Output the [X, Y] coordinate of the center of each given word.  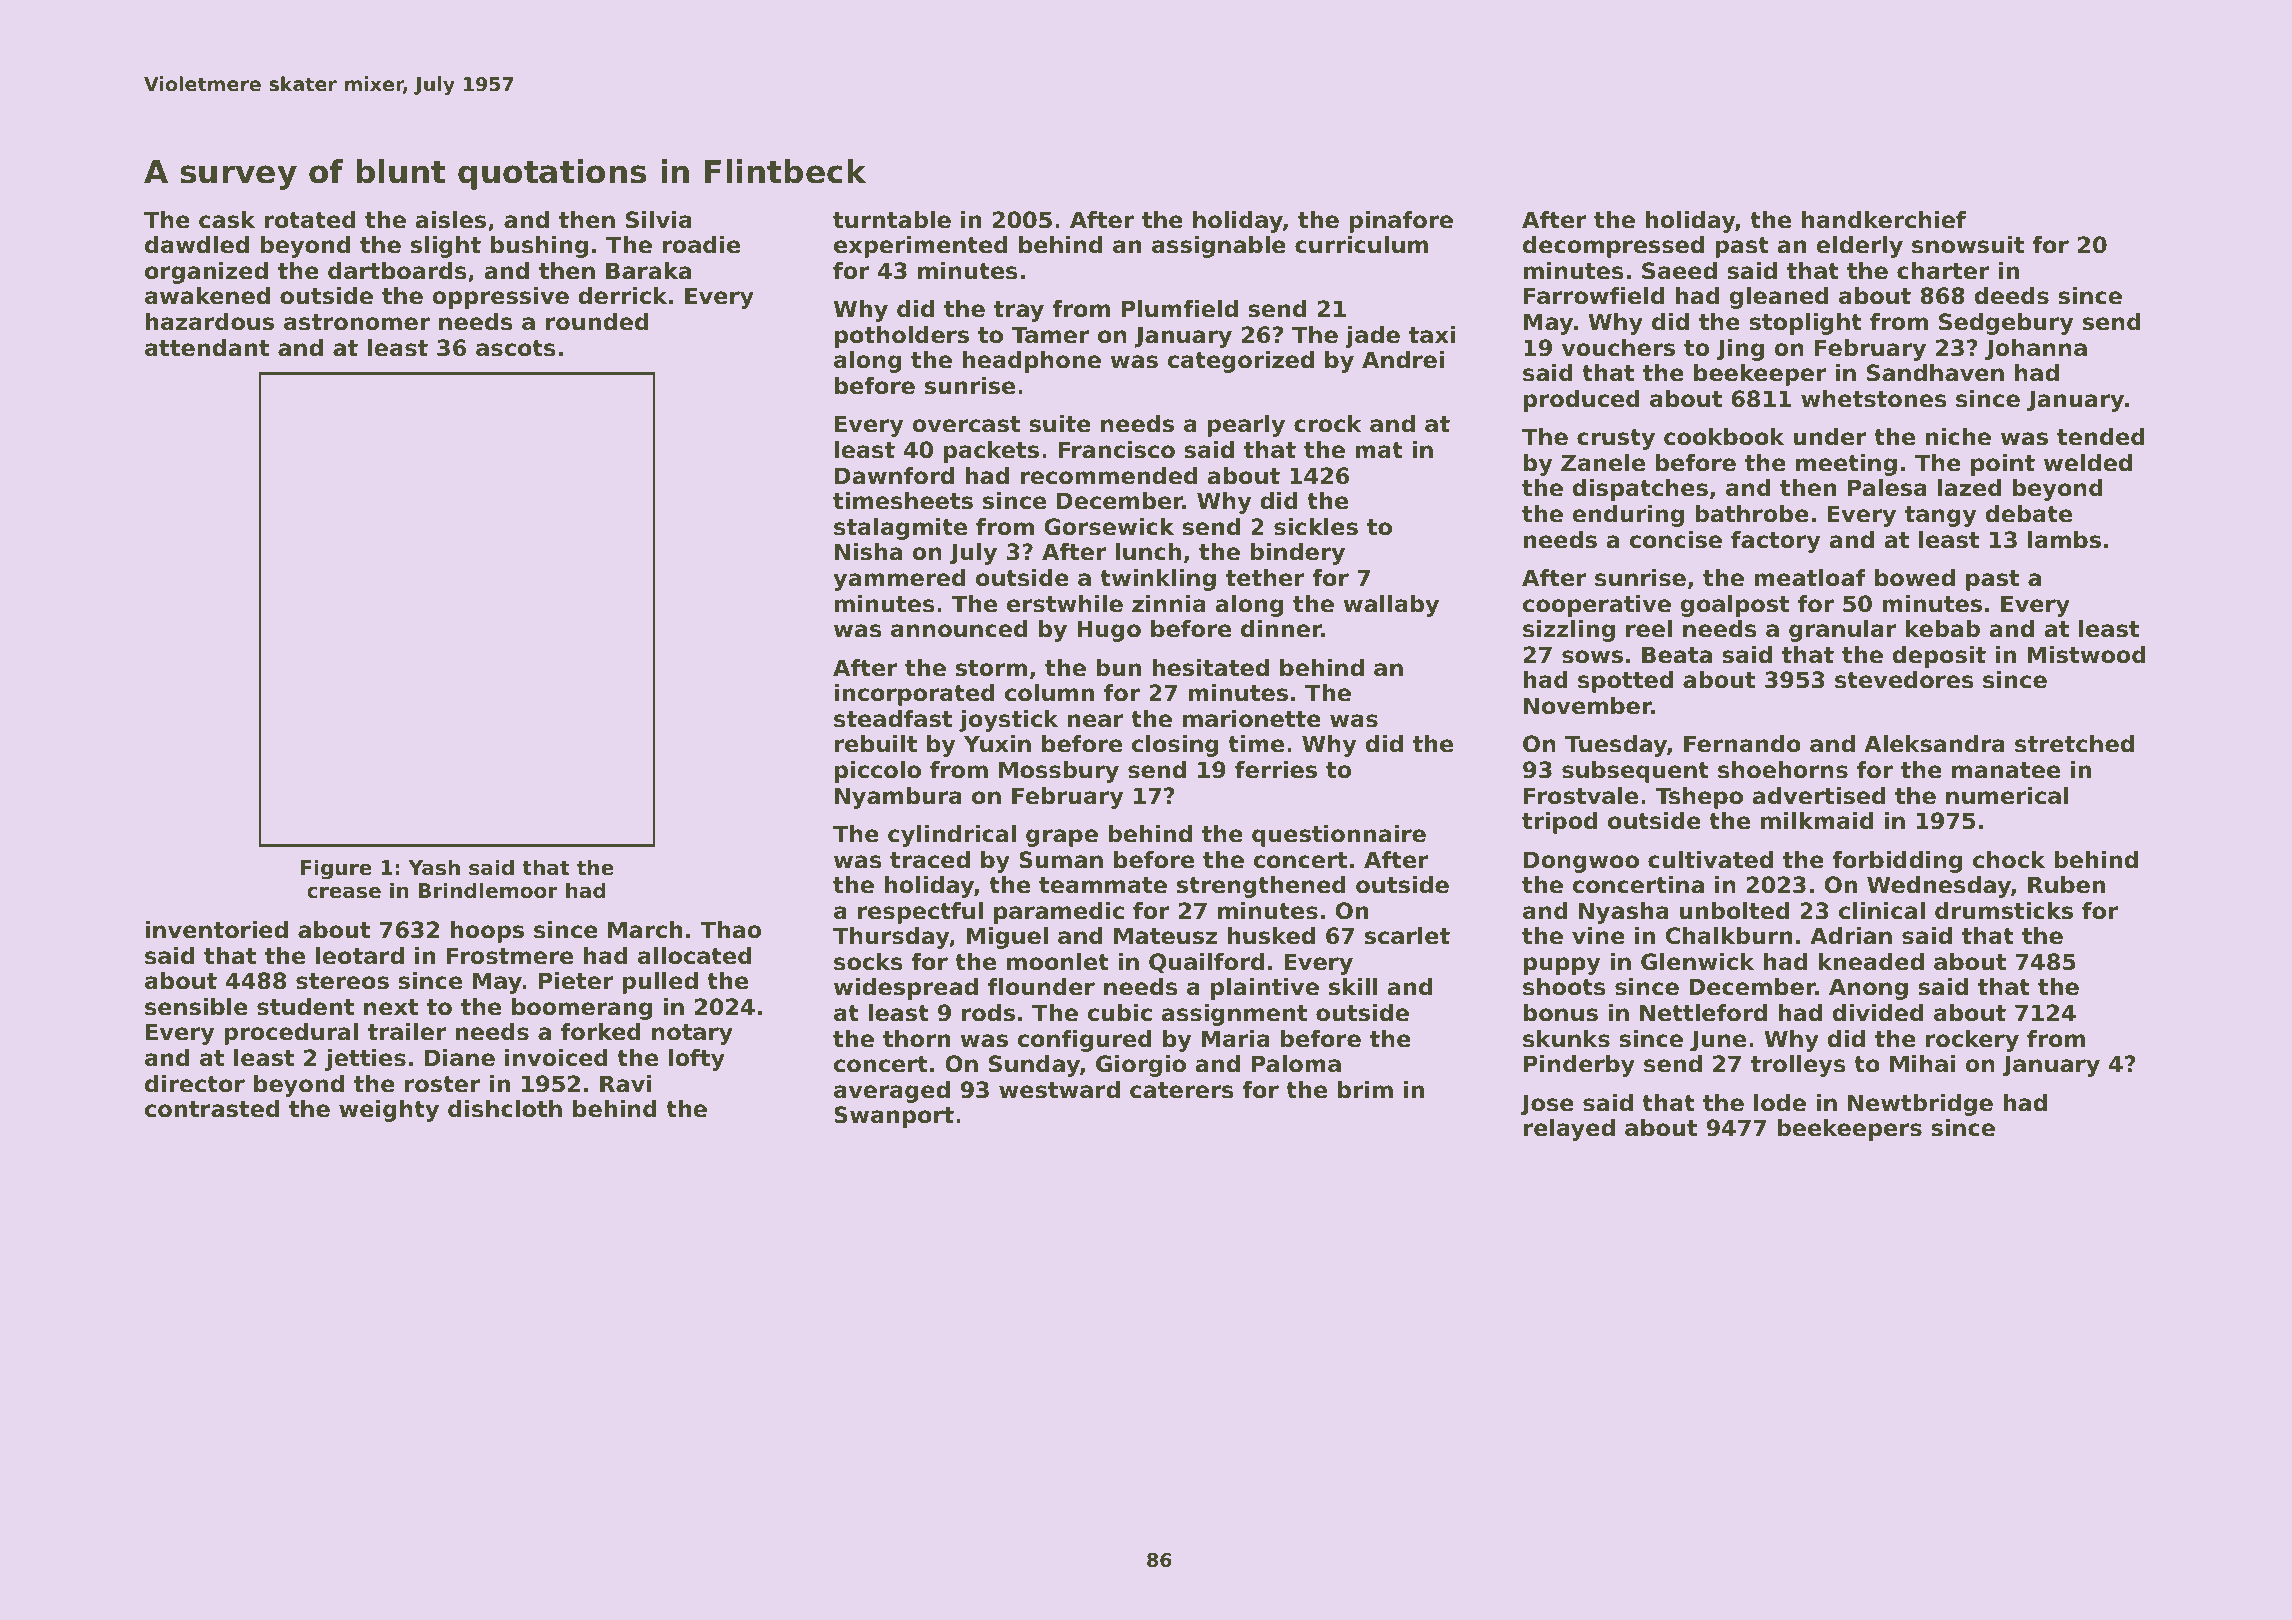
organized [206, 273]
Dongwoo [1581, 862]
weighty [389, 1111]
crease [344, 892]
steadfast [893, 719]
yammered [899, 580]
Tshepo [1699, 798]
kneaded [1871, 962]
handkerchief [1884, 220]
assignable [1219, 247]
